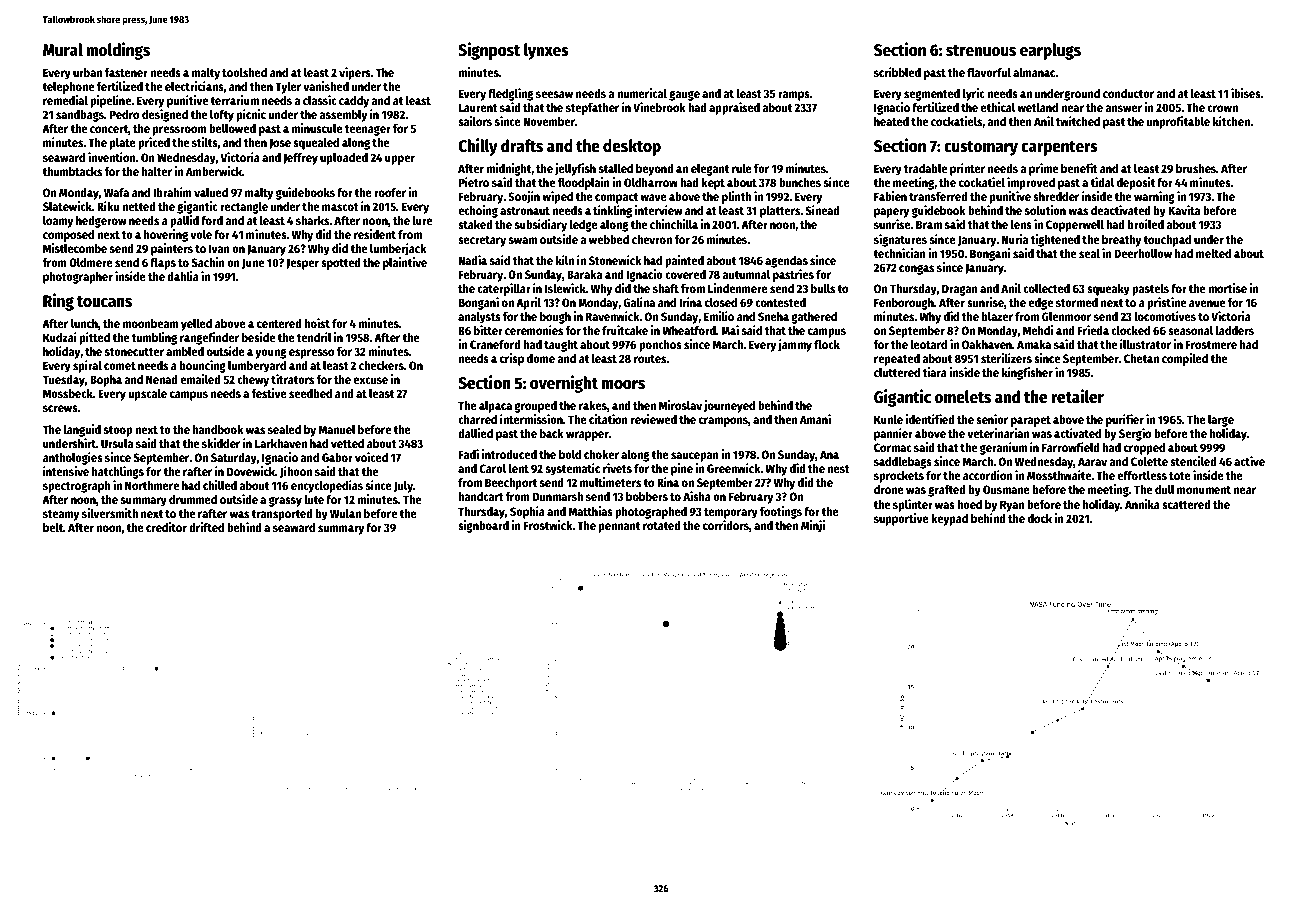 The height and width of the screenshot is (924, 1308). Describe the element at coordinates (73, 458) in the screenshot. I see `anthologies` at that location.
